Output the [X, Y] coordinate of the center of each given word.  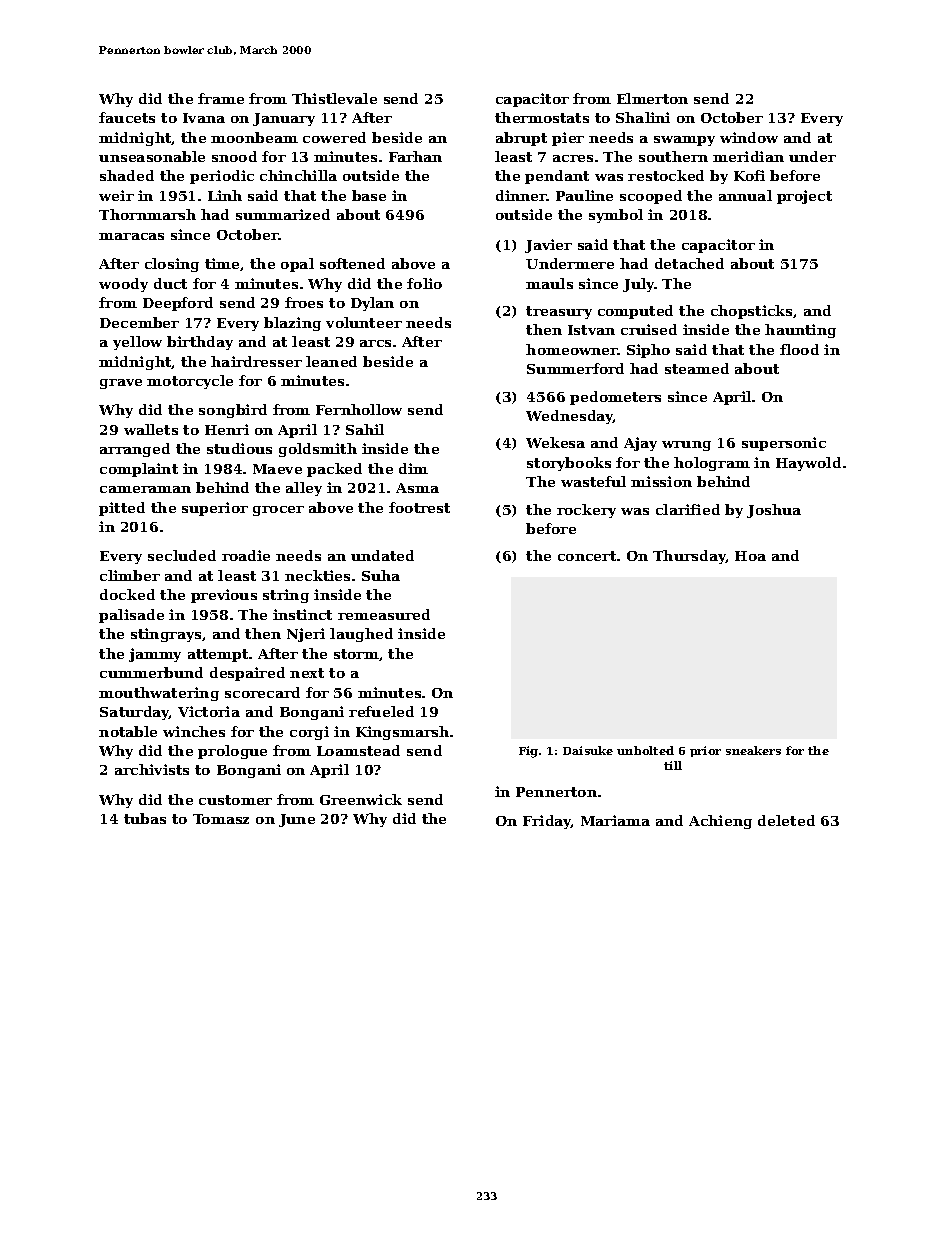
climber [130, 575]
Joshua [774, 511]
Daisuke [588, 750]
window [749, 137]
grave [121, 384]
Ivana [204, 118]
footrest [419, 507]
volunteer [364, 322]
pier [568, 139]
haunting [800, 331]
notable [128, 731]
